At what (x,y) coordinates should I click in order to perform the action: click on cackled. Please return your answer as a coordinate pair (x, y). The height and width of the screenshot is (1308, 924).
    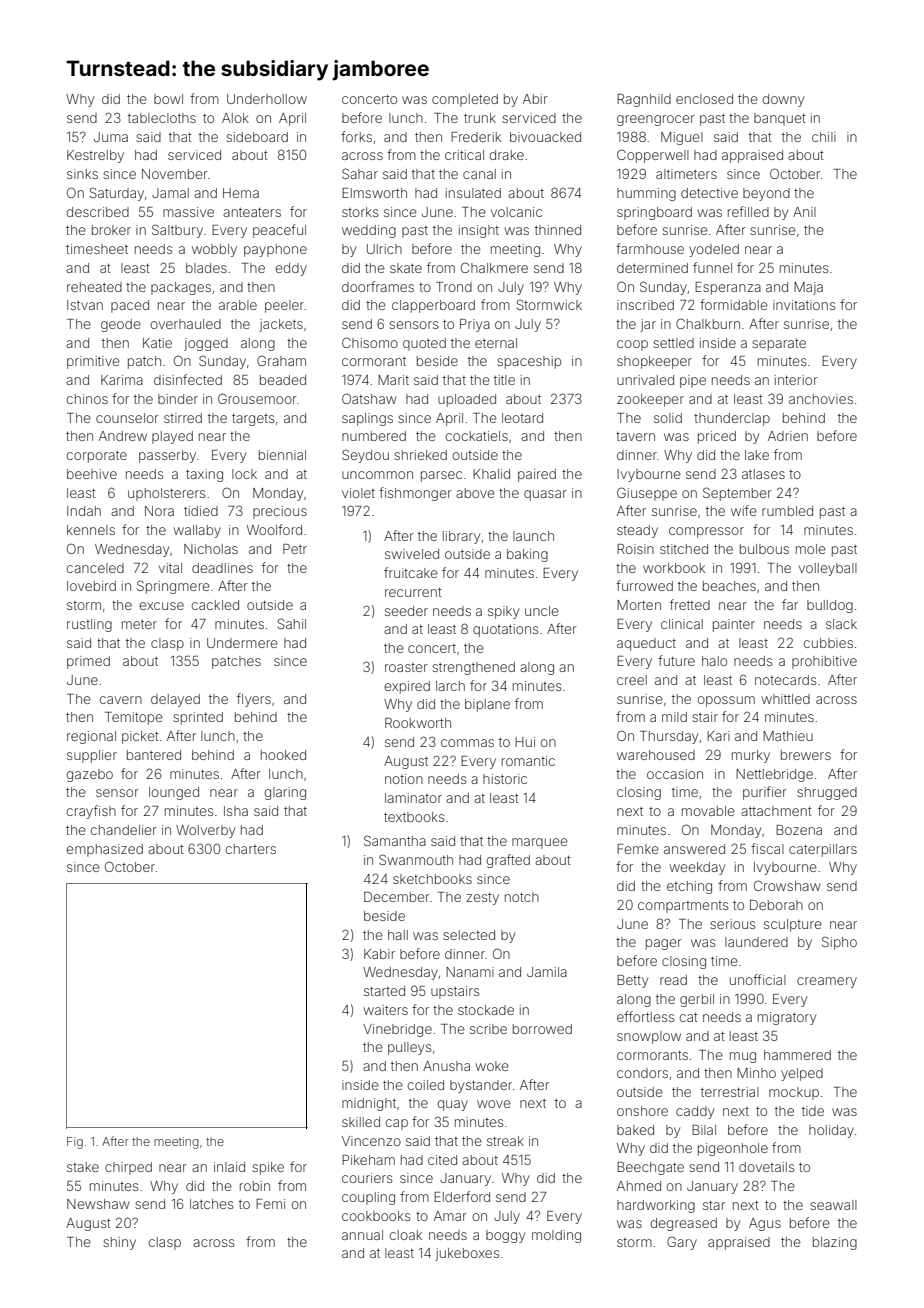
    Looking at the image, I should click on (215, 605).
